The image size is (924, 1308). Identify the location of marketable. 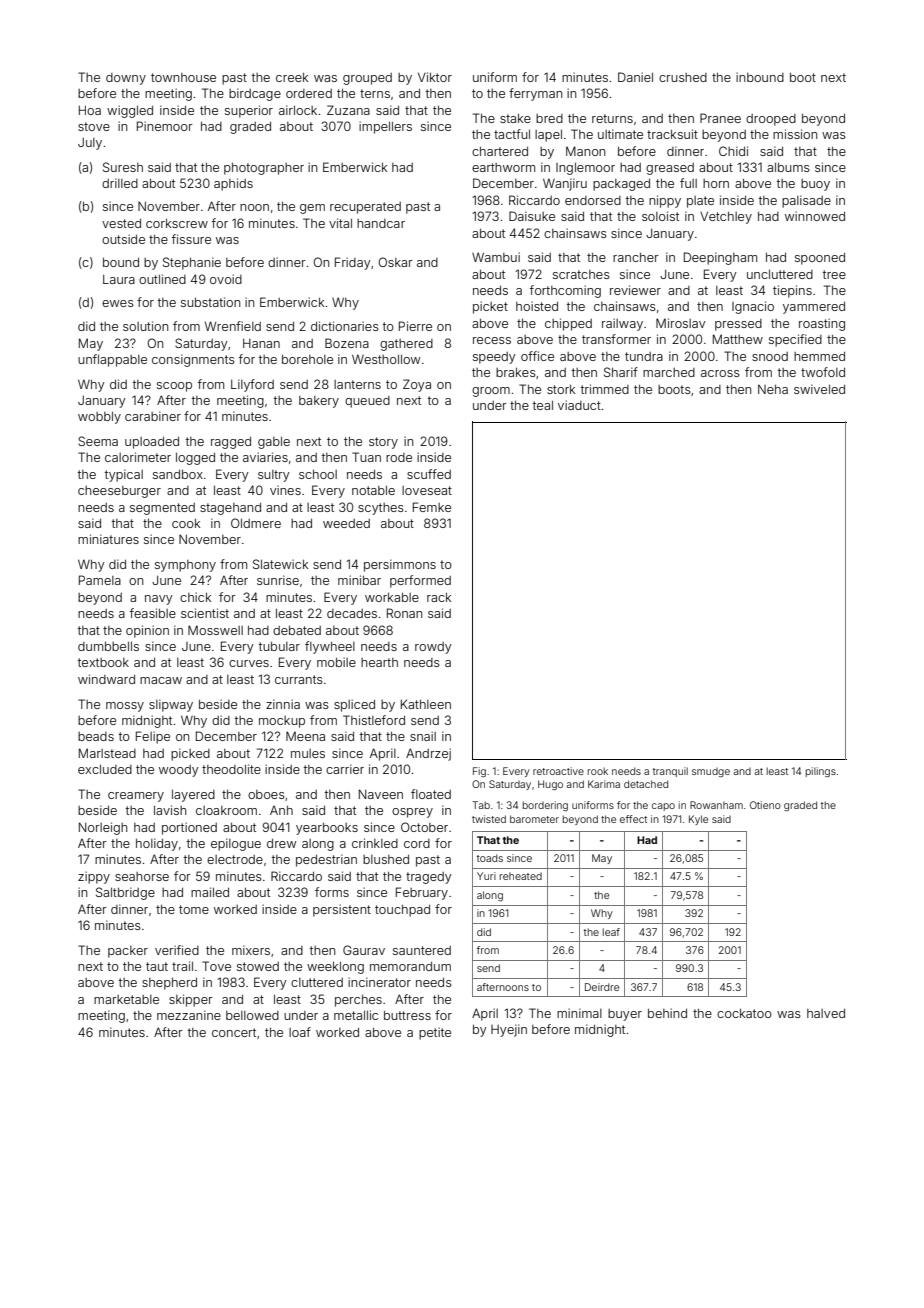
(126, 999).
